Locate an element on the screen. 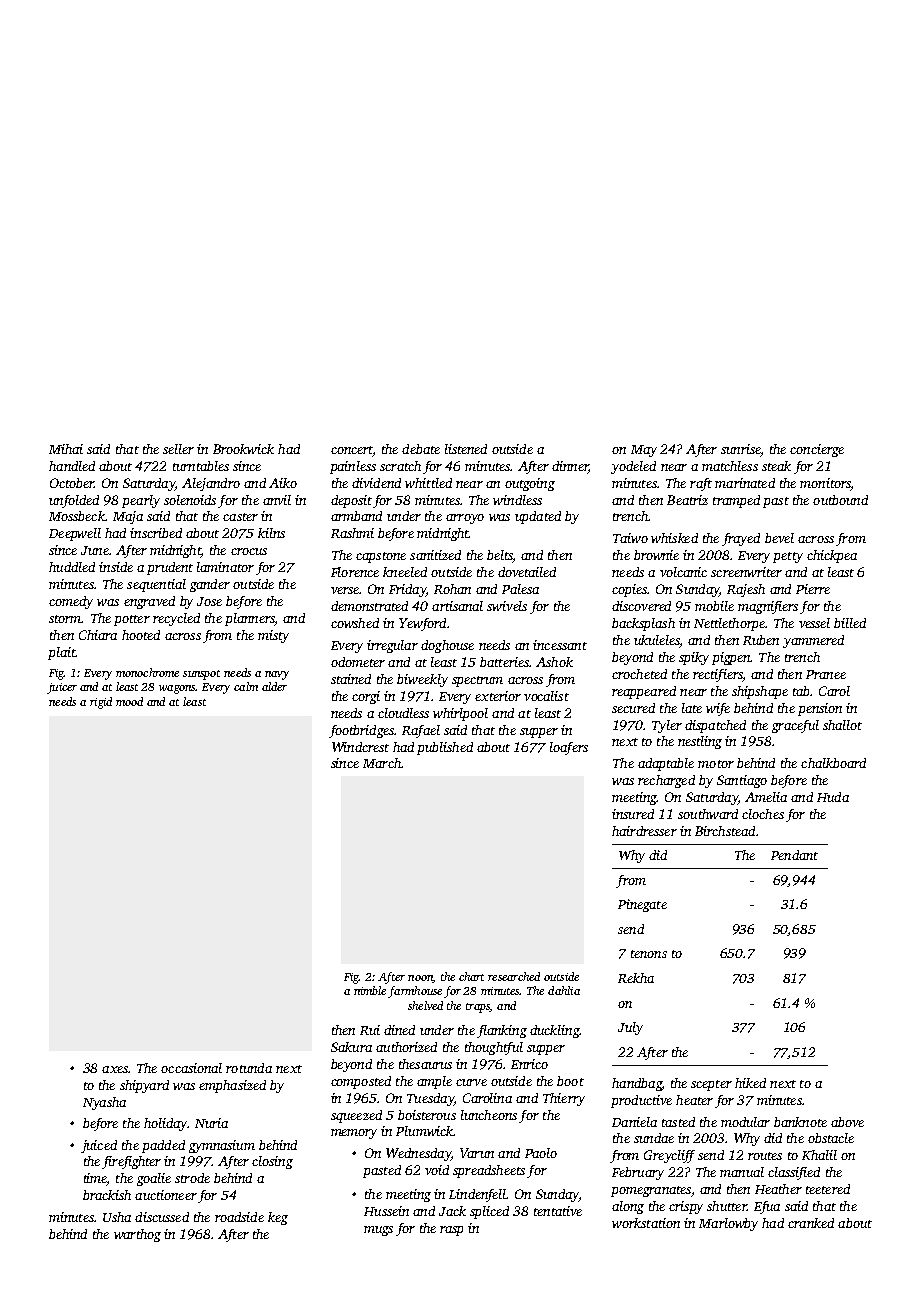  inside is located at coordinates (116, 567).
